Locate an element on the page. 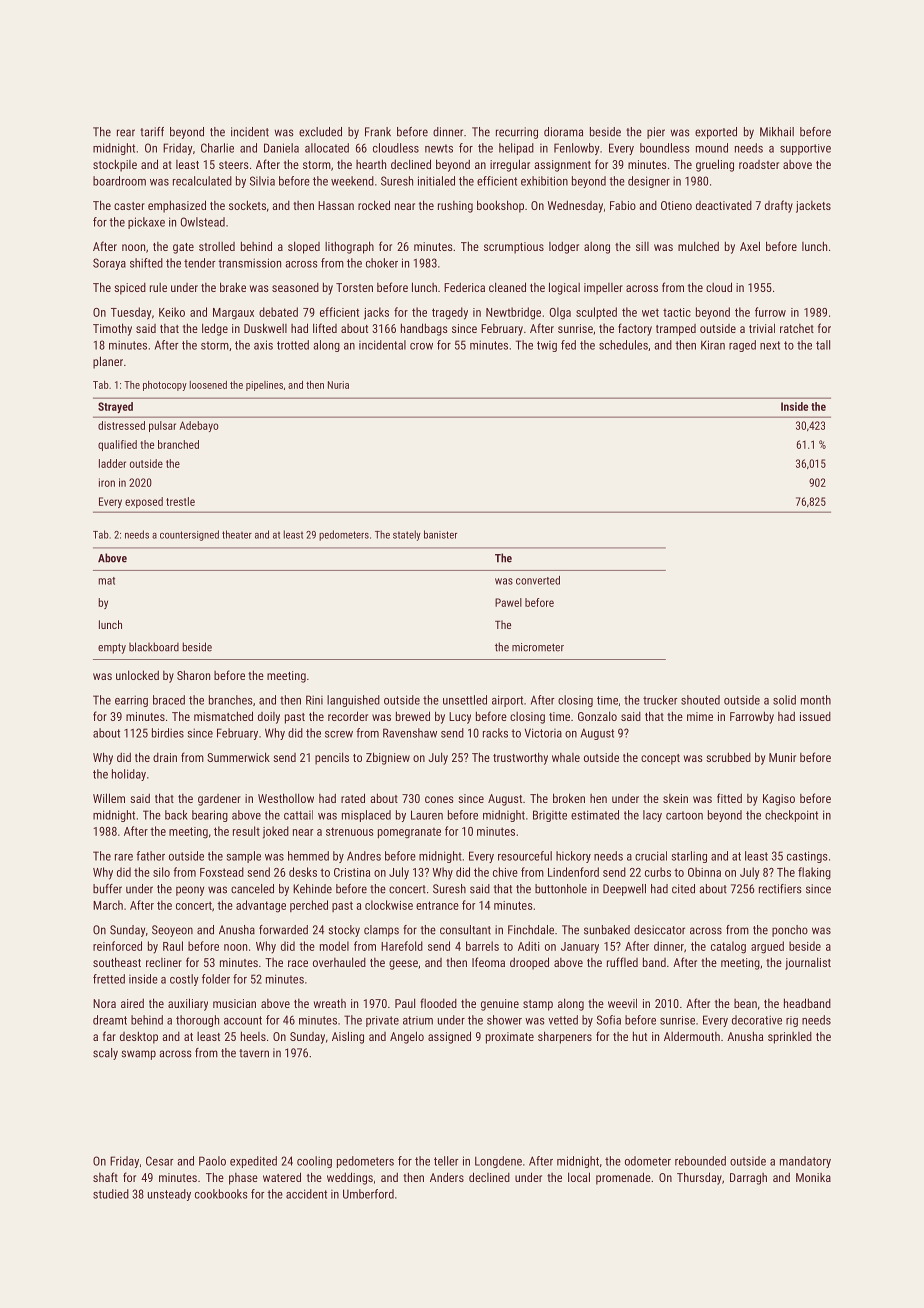 Image resolution: width=924 pixels, height=1308 pixels. strenuous is located at coordinates (349, 831).
